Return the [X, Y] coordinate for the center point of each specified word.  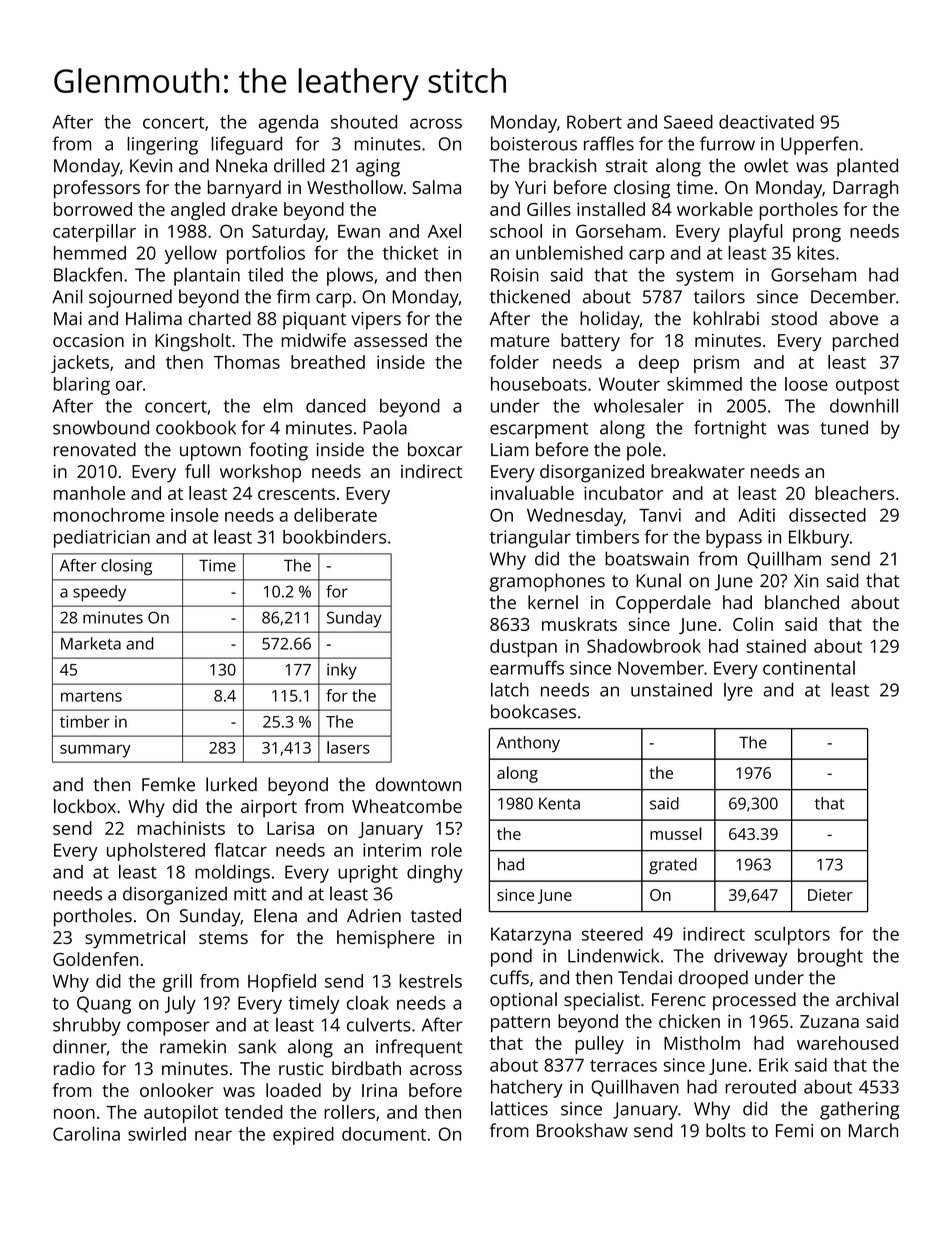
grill [177, 983]
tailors [719, 296]
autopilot [181, 1114]
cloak [368, 1002]
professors [97, 189]
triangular [530, 538]
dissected [827, 515]
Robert [594, 122]
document [384, 1134]
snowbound [101, 427]
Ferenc [679, 999]
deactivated [766, 122]
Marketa [91, 643]
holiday [610, 320]
